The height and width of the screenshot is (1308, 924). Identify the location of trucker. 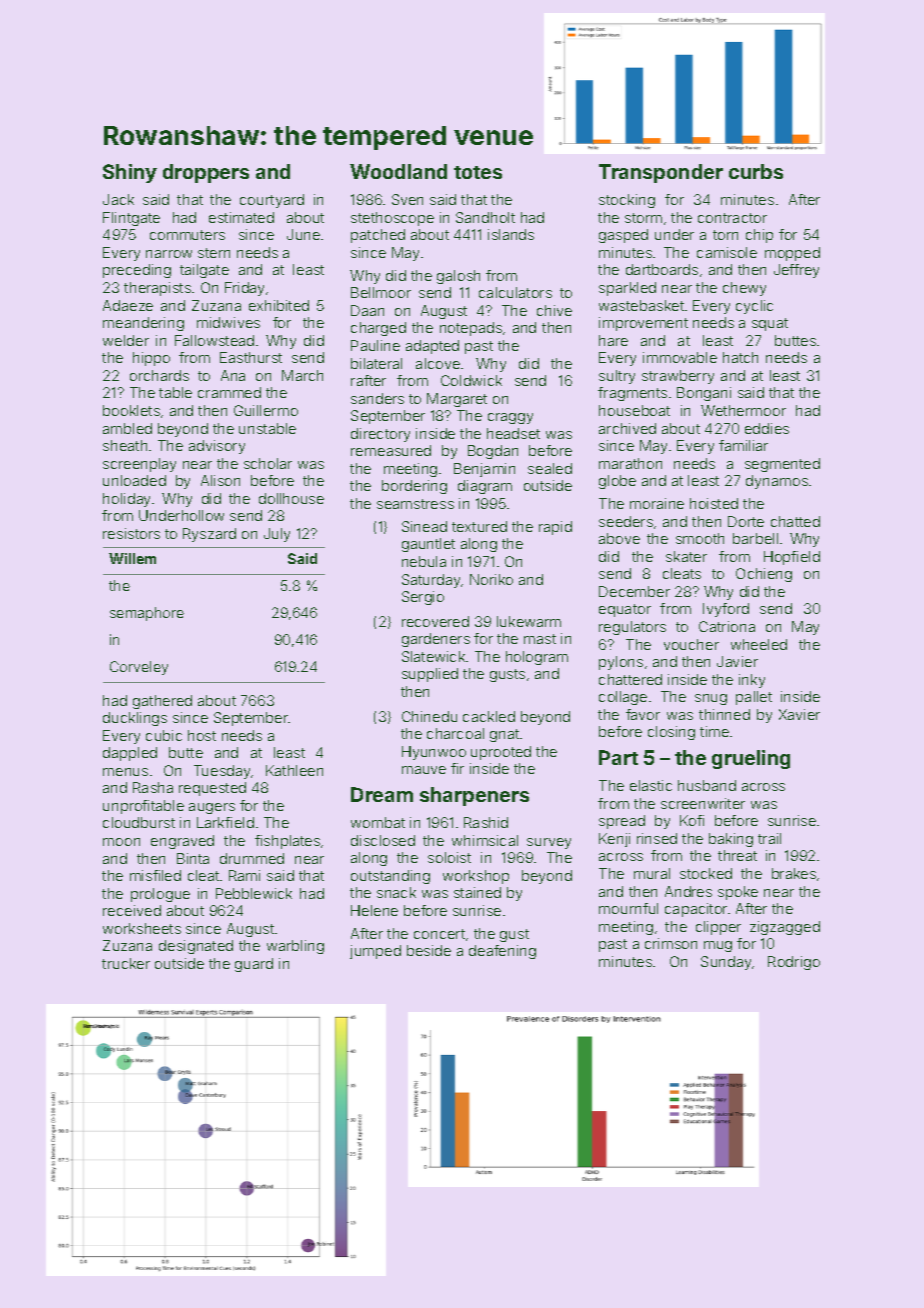
(126, 963).
